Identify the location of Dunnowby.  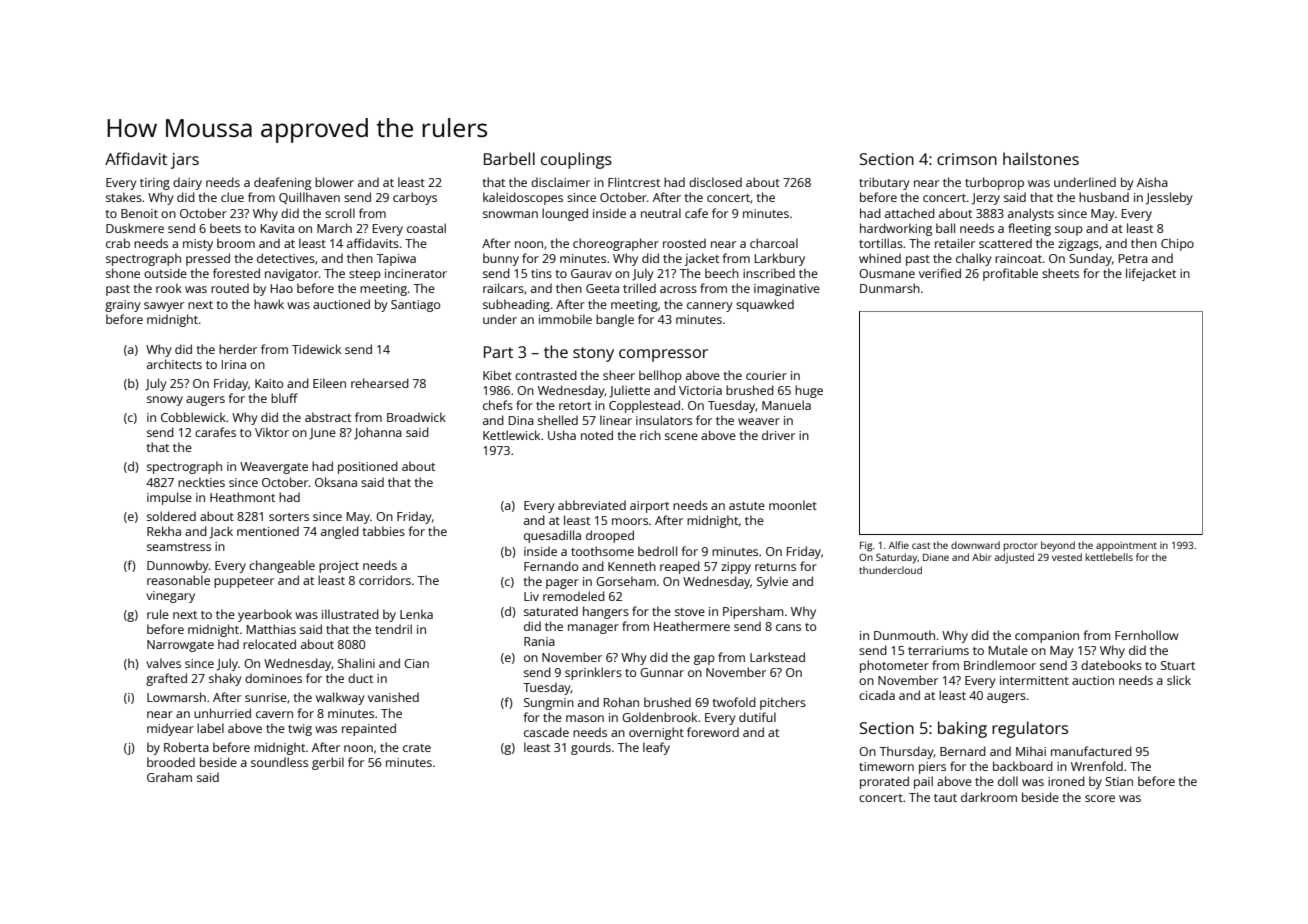
(178, 566).
